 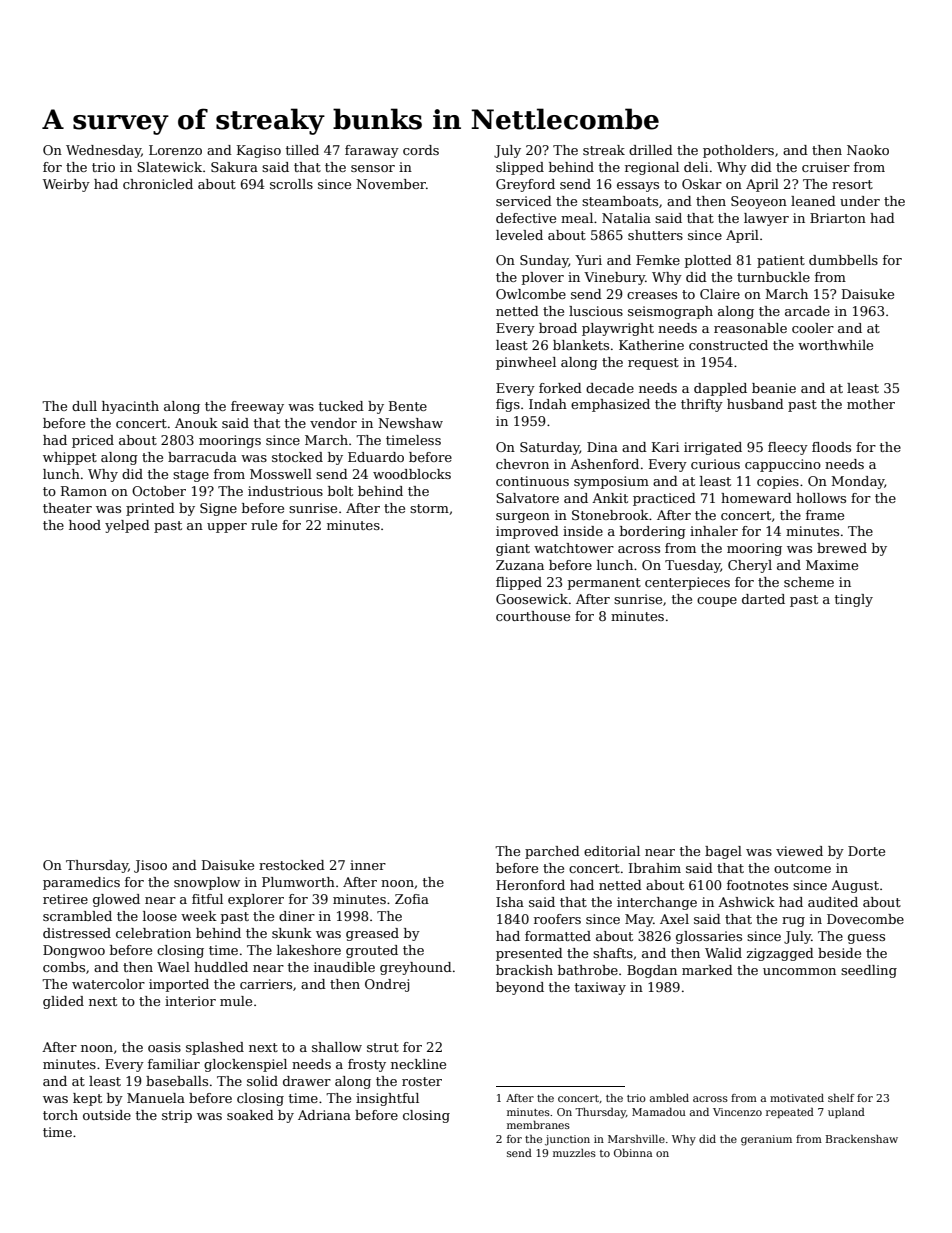 I want to click on greyhound, so click(x=416, y=968).
